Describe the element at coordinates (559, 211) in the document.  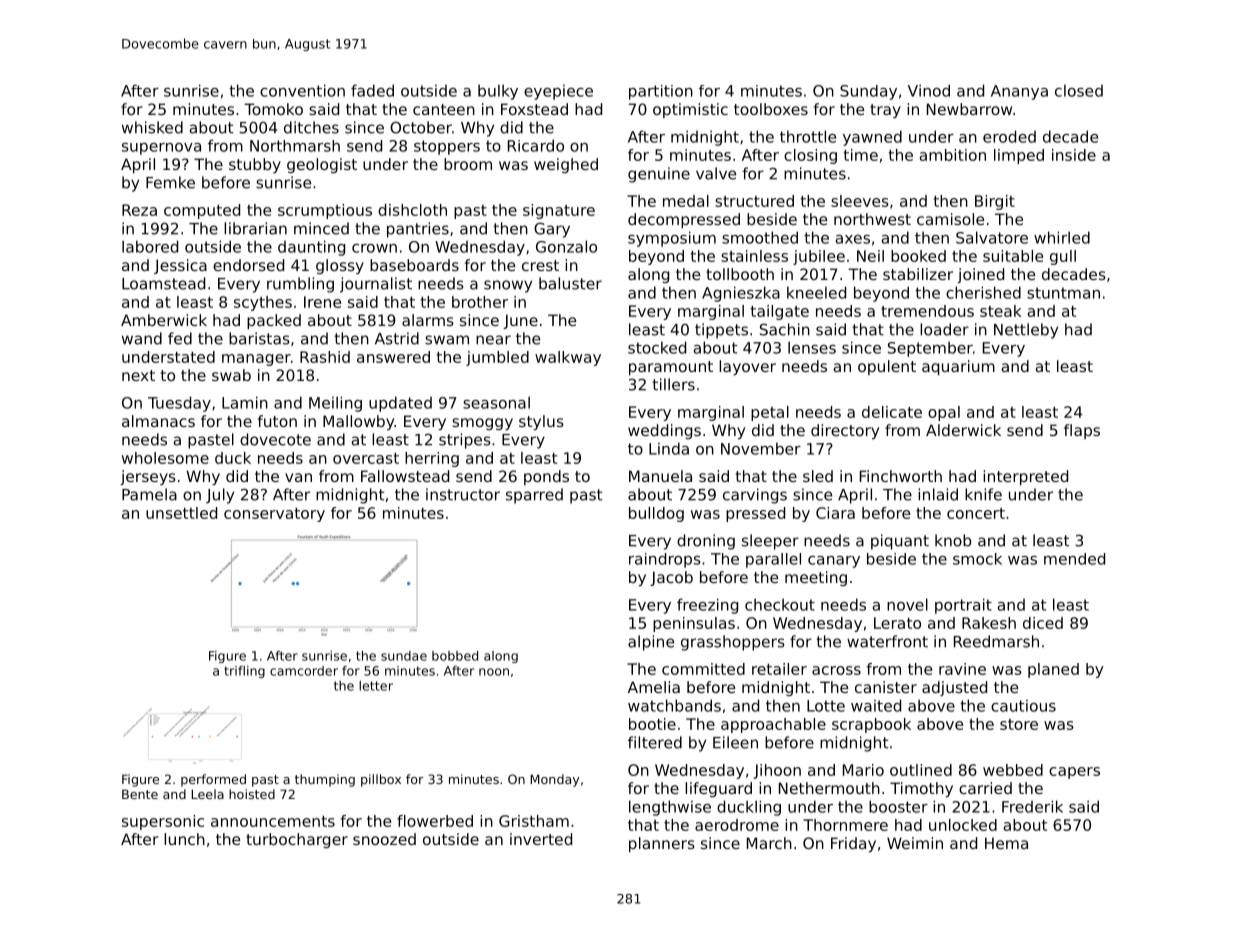
I see `signature` at that location.
